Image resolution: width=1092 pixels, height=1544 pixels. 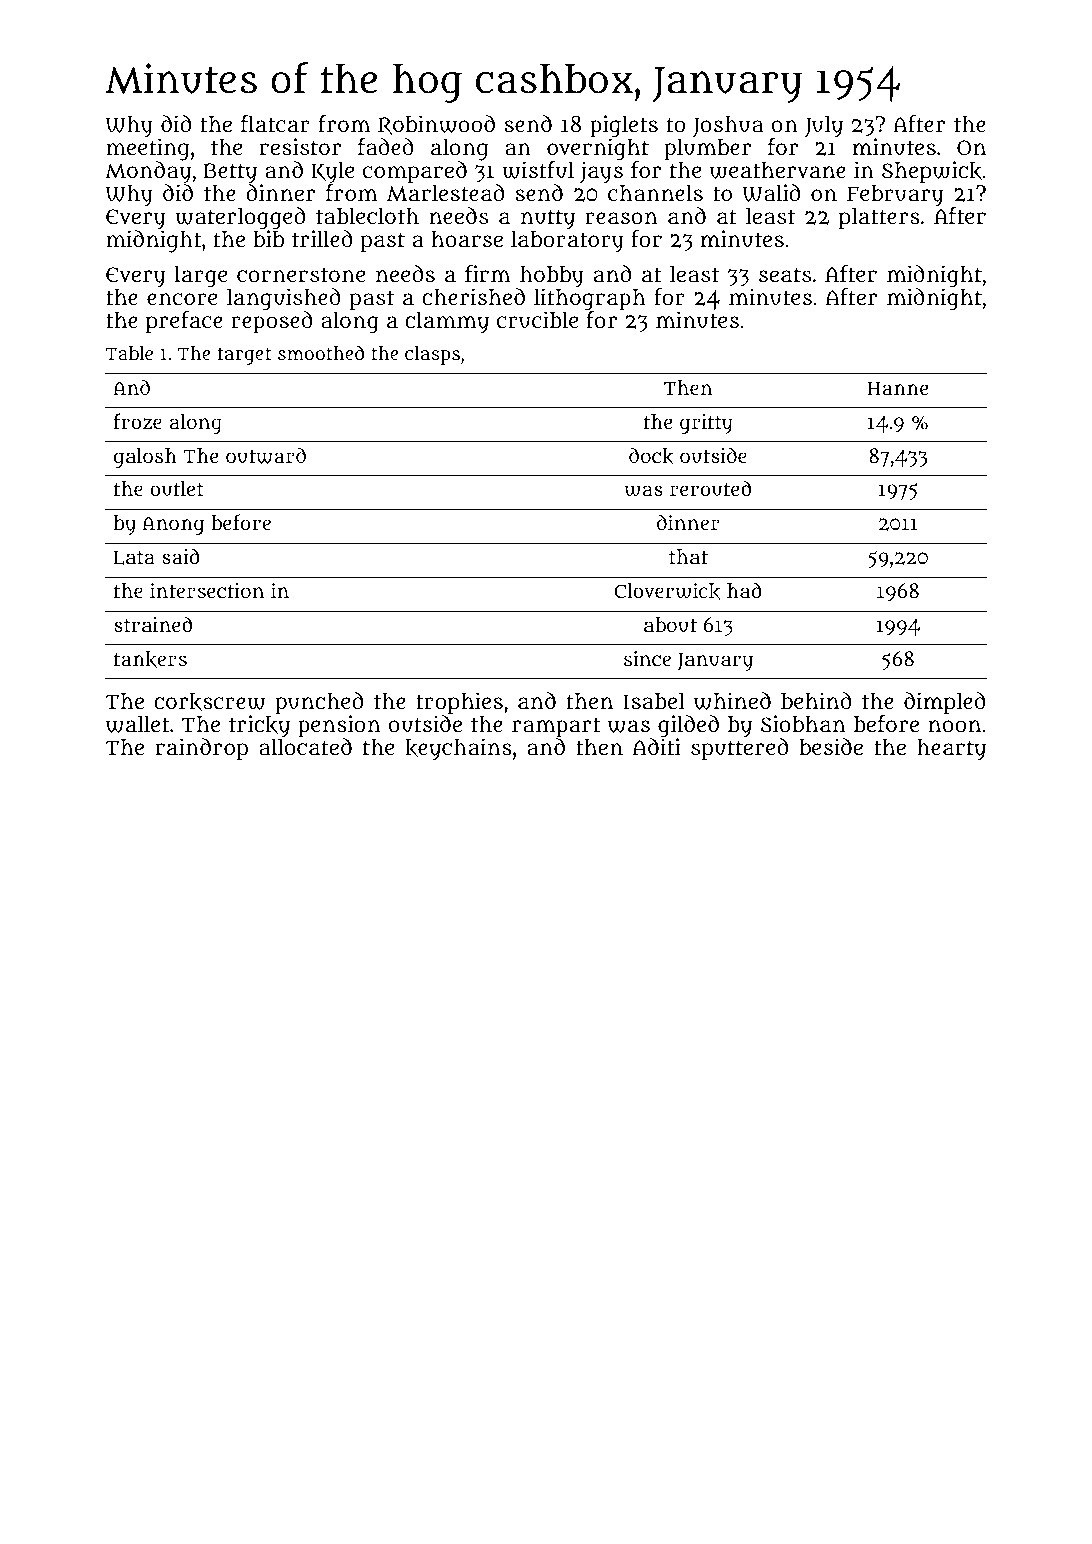 What do you see at coordinates (138, 421) in the document?
I see `froze` at bounding box center [138, 421].
